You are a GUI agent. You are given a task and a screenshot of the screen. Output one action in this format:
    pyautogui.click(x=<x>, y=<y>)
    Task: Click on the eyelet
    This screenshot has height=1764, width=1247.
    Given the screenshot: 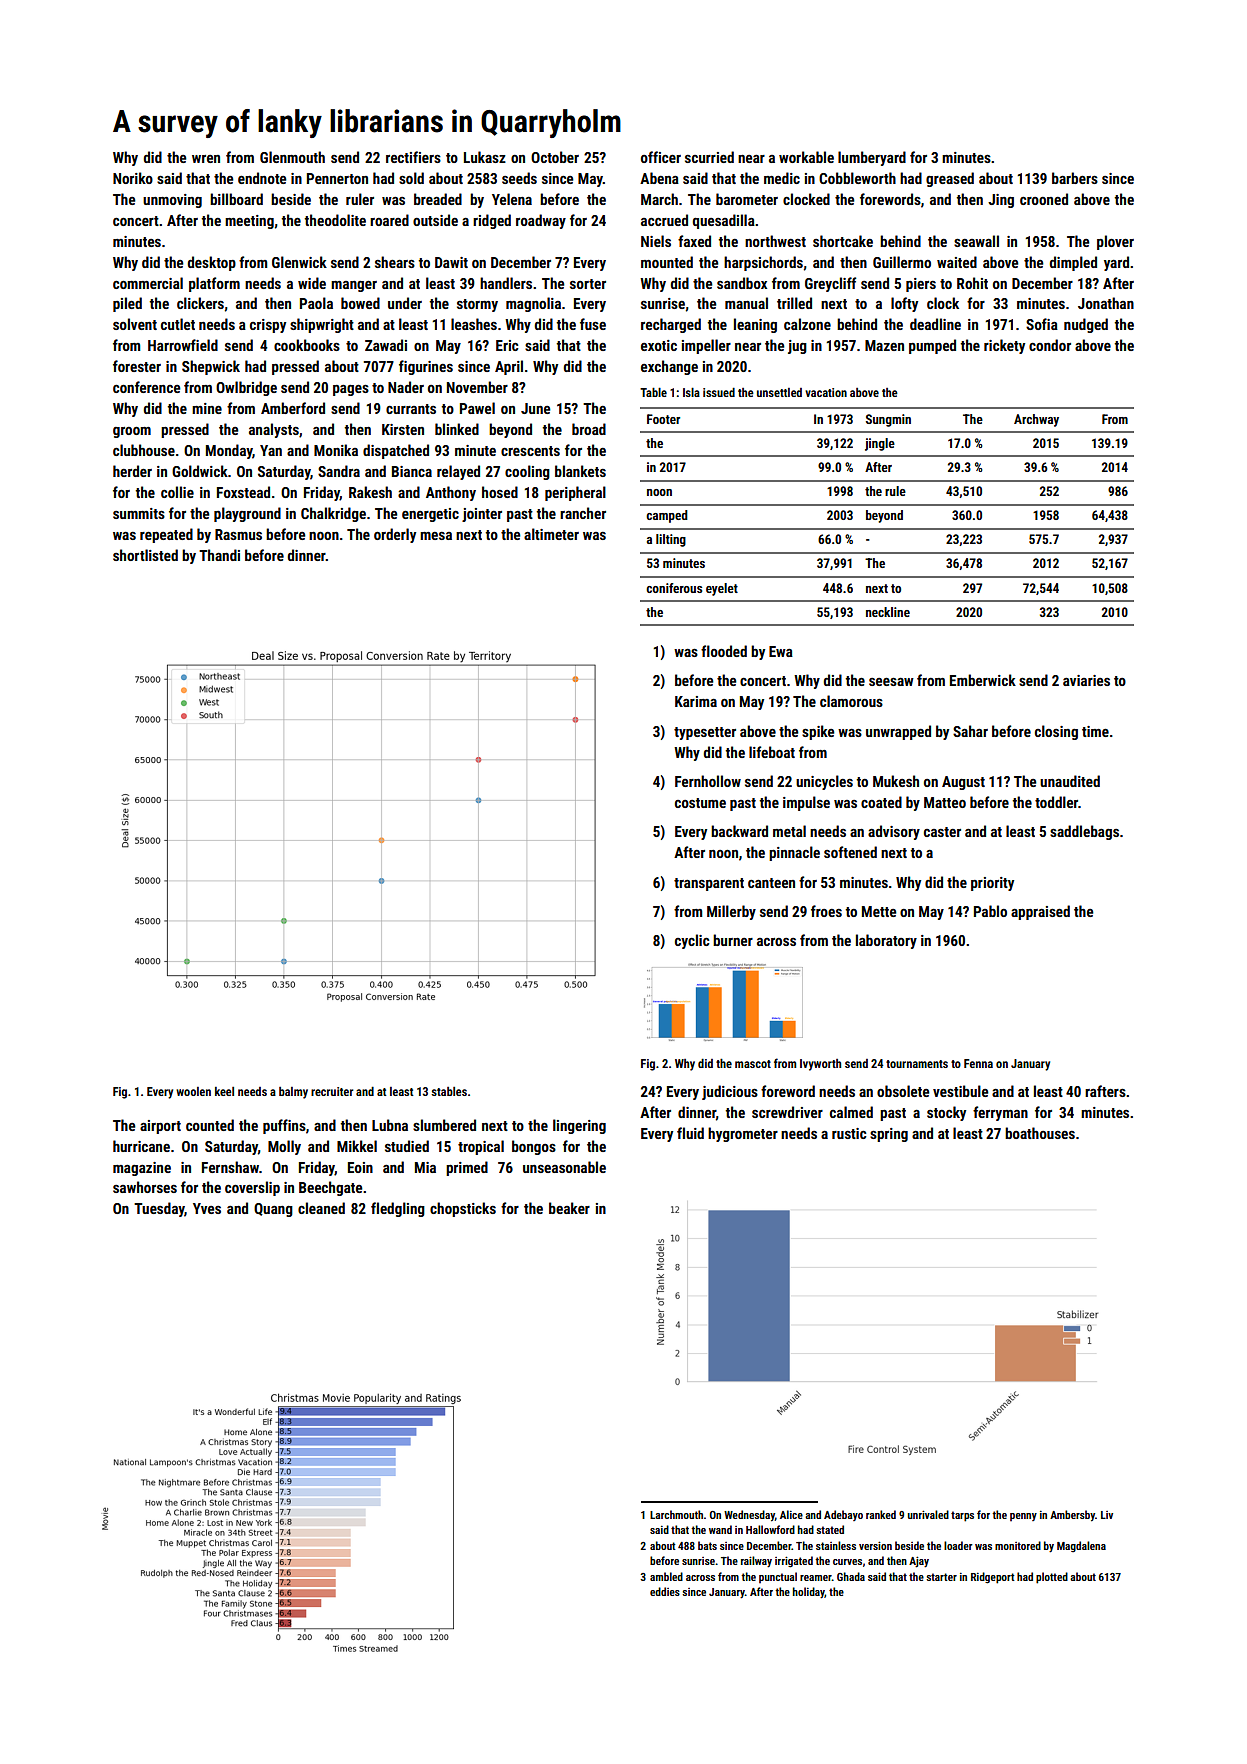 What is the action you would take?
    pyautogui.click(x=722, y=589)
